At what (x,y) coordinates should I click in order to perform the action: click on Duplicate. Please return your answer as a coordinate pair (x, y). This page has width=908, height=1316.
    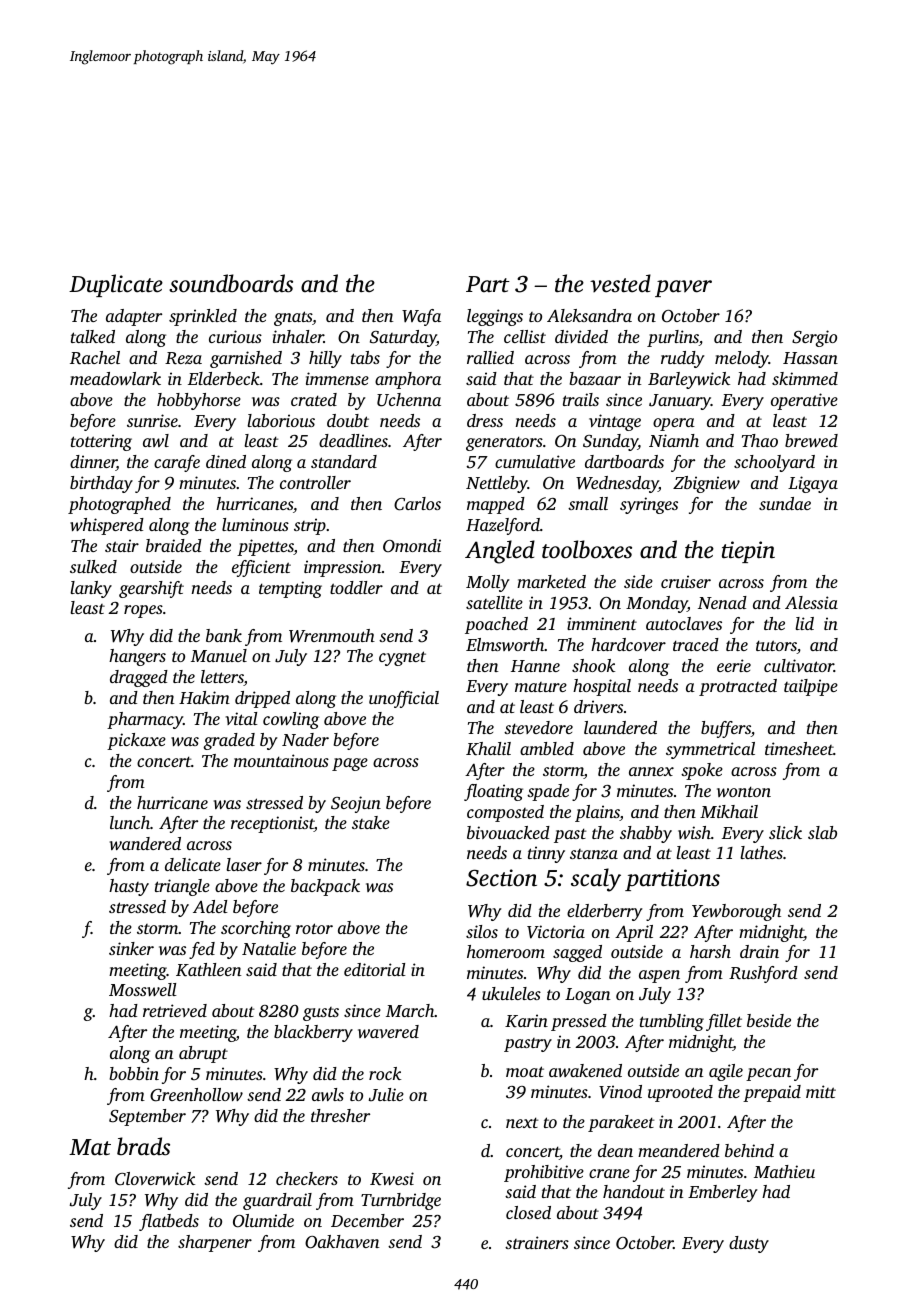
    Looking at the image, I should click on (116, 285).
